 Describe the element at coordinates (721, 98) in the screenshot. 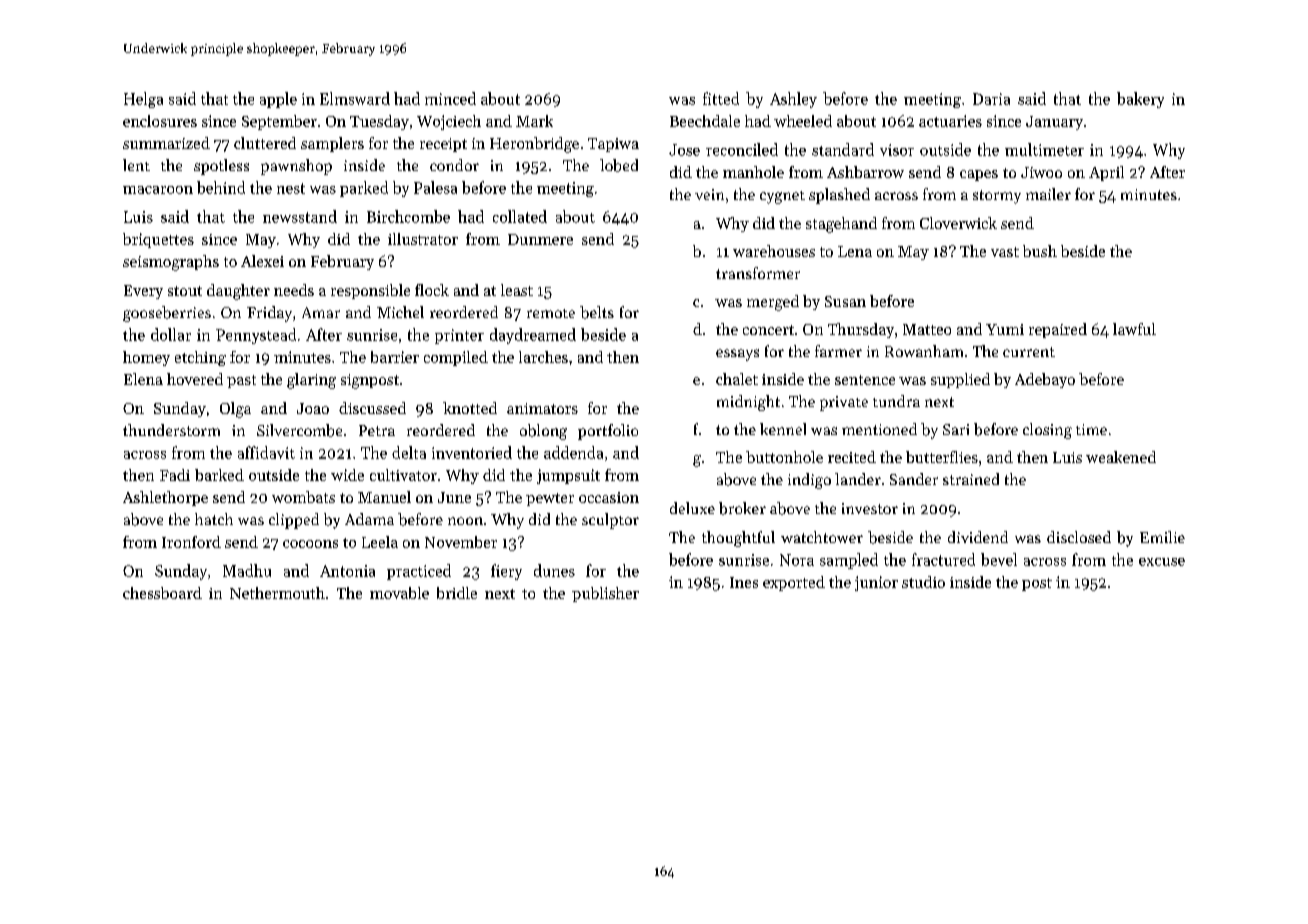

I see `fitted` at that location.
